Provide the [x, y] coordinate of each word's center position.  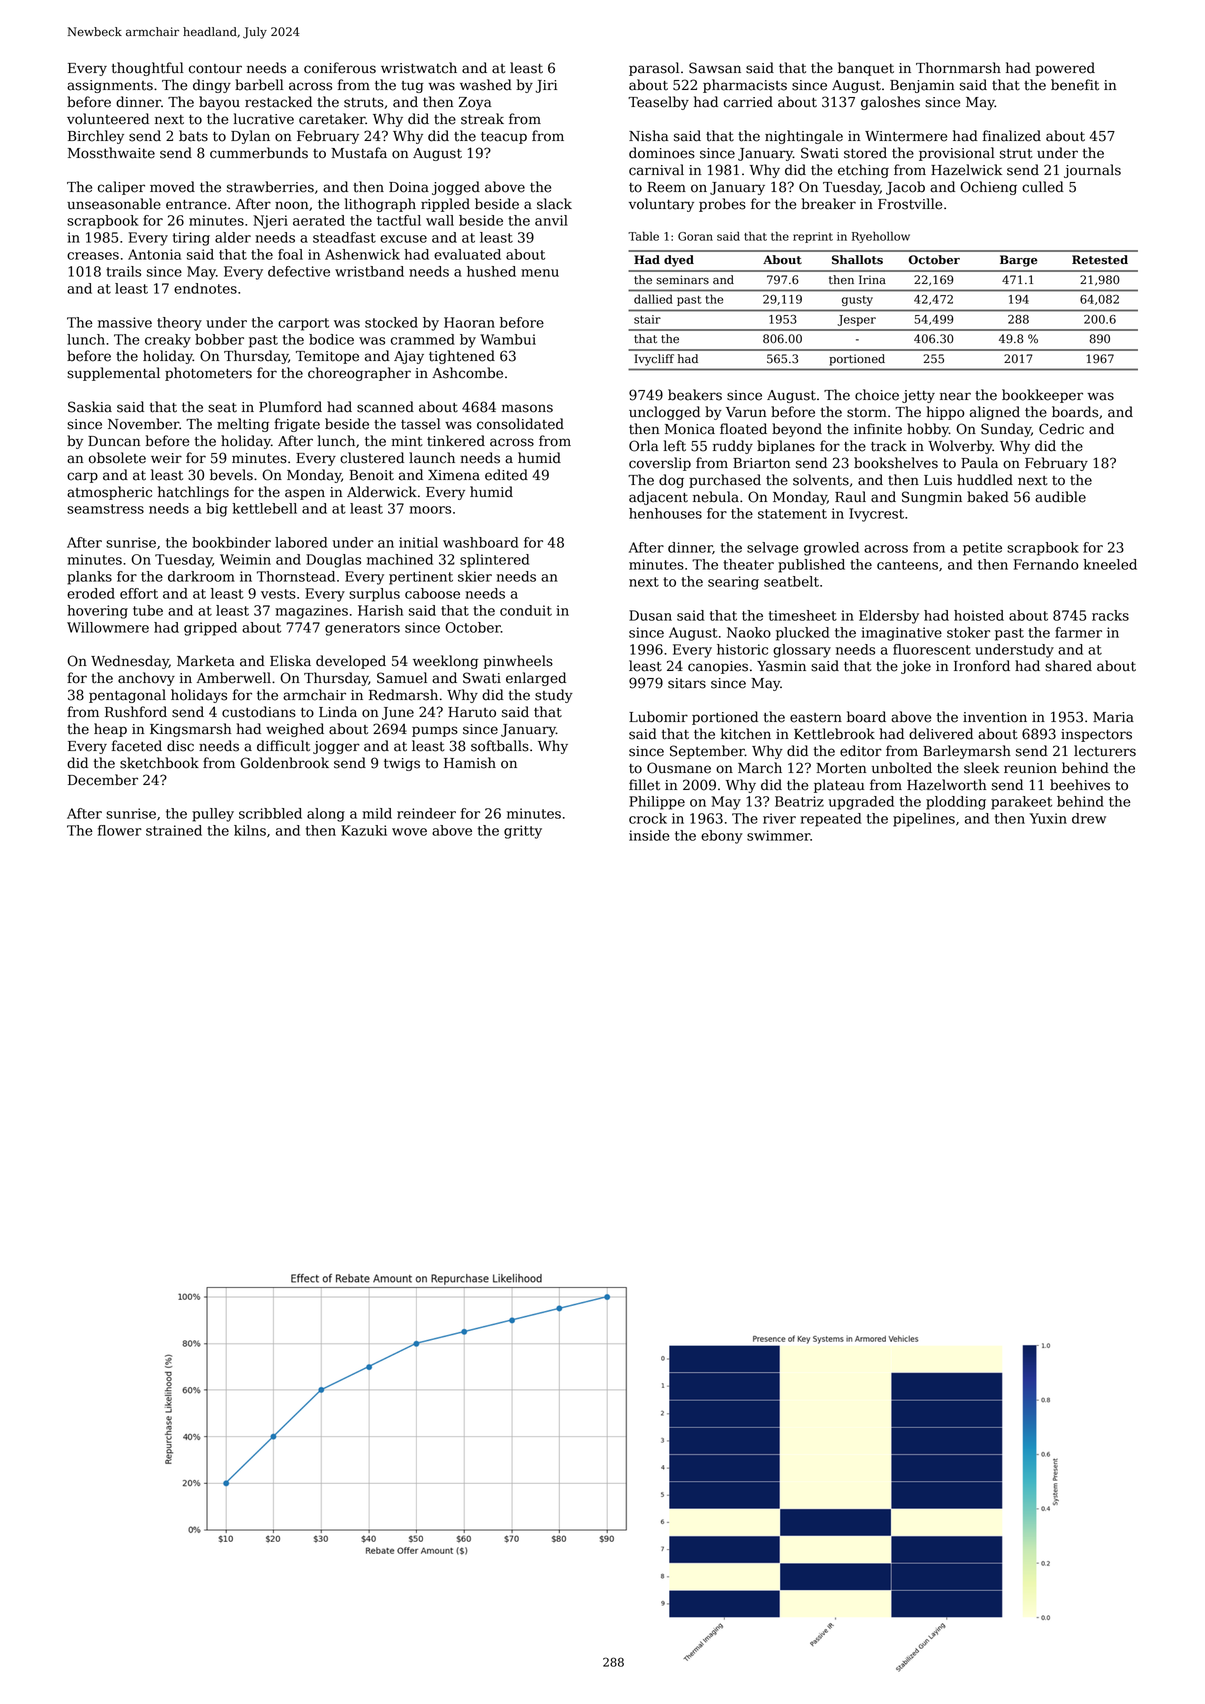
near [955, 396]
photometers [208, 374]
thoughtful [148, 69]
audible [1060, 497]
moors [430, 510]
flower [120, 830]
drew [1089, 818]
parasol [654, 69]
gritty [523, 832]
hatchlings [193, 493]
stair [647, 319]
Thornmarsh [958, 68]
